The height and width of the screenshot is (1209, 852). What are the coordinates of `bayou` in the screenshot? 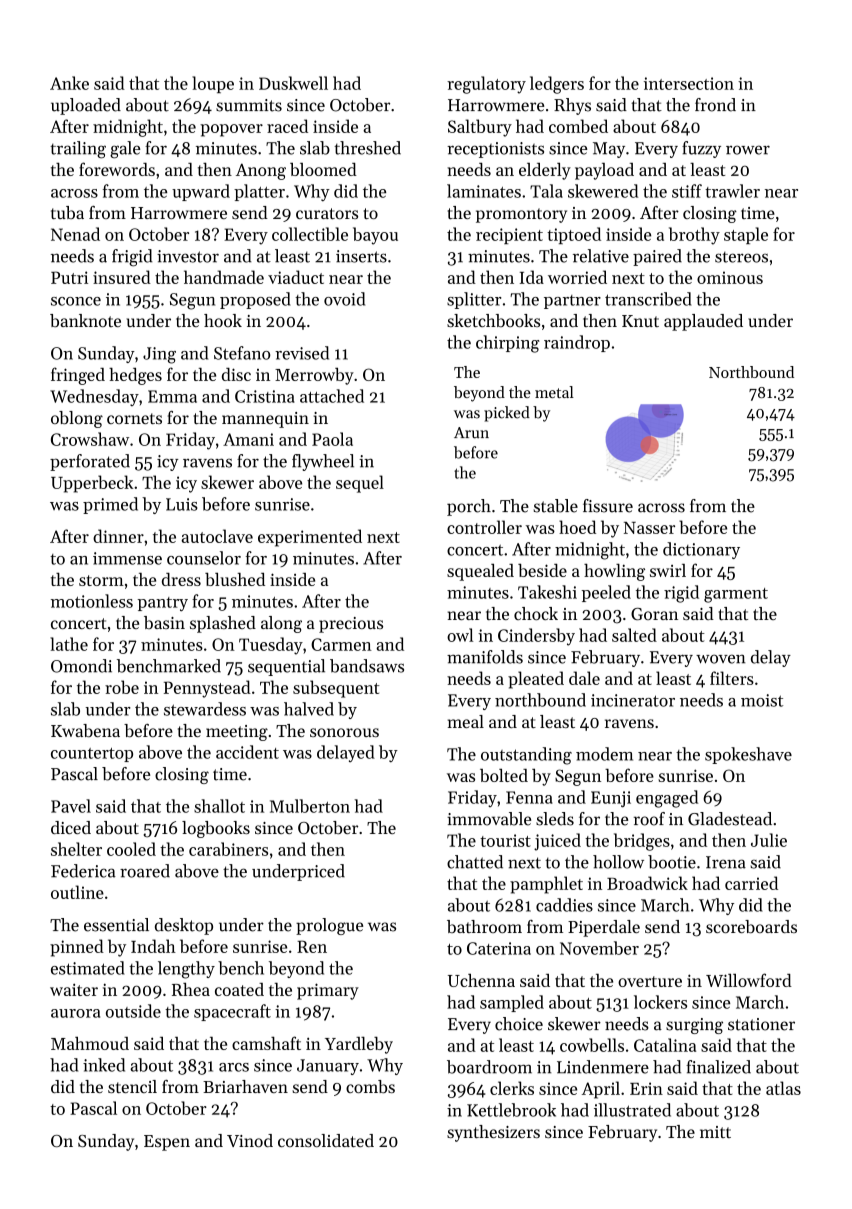 It's located at (375, 236).
